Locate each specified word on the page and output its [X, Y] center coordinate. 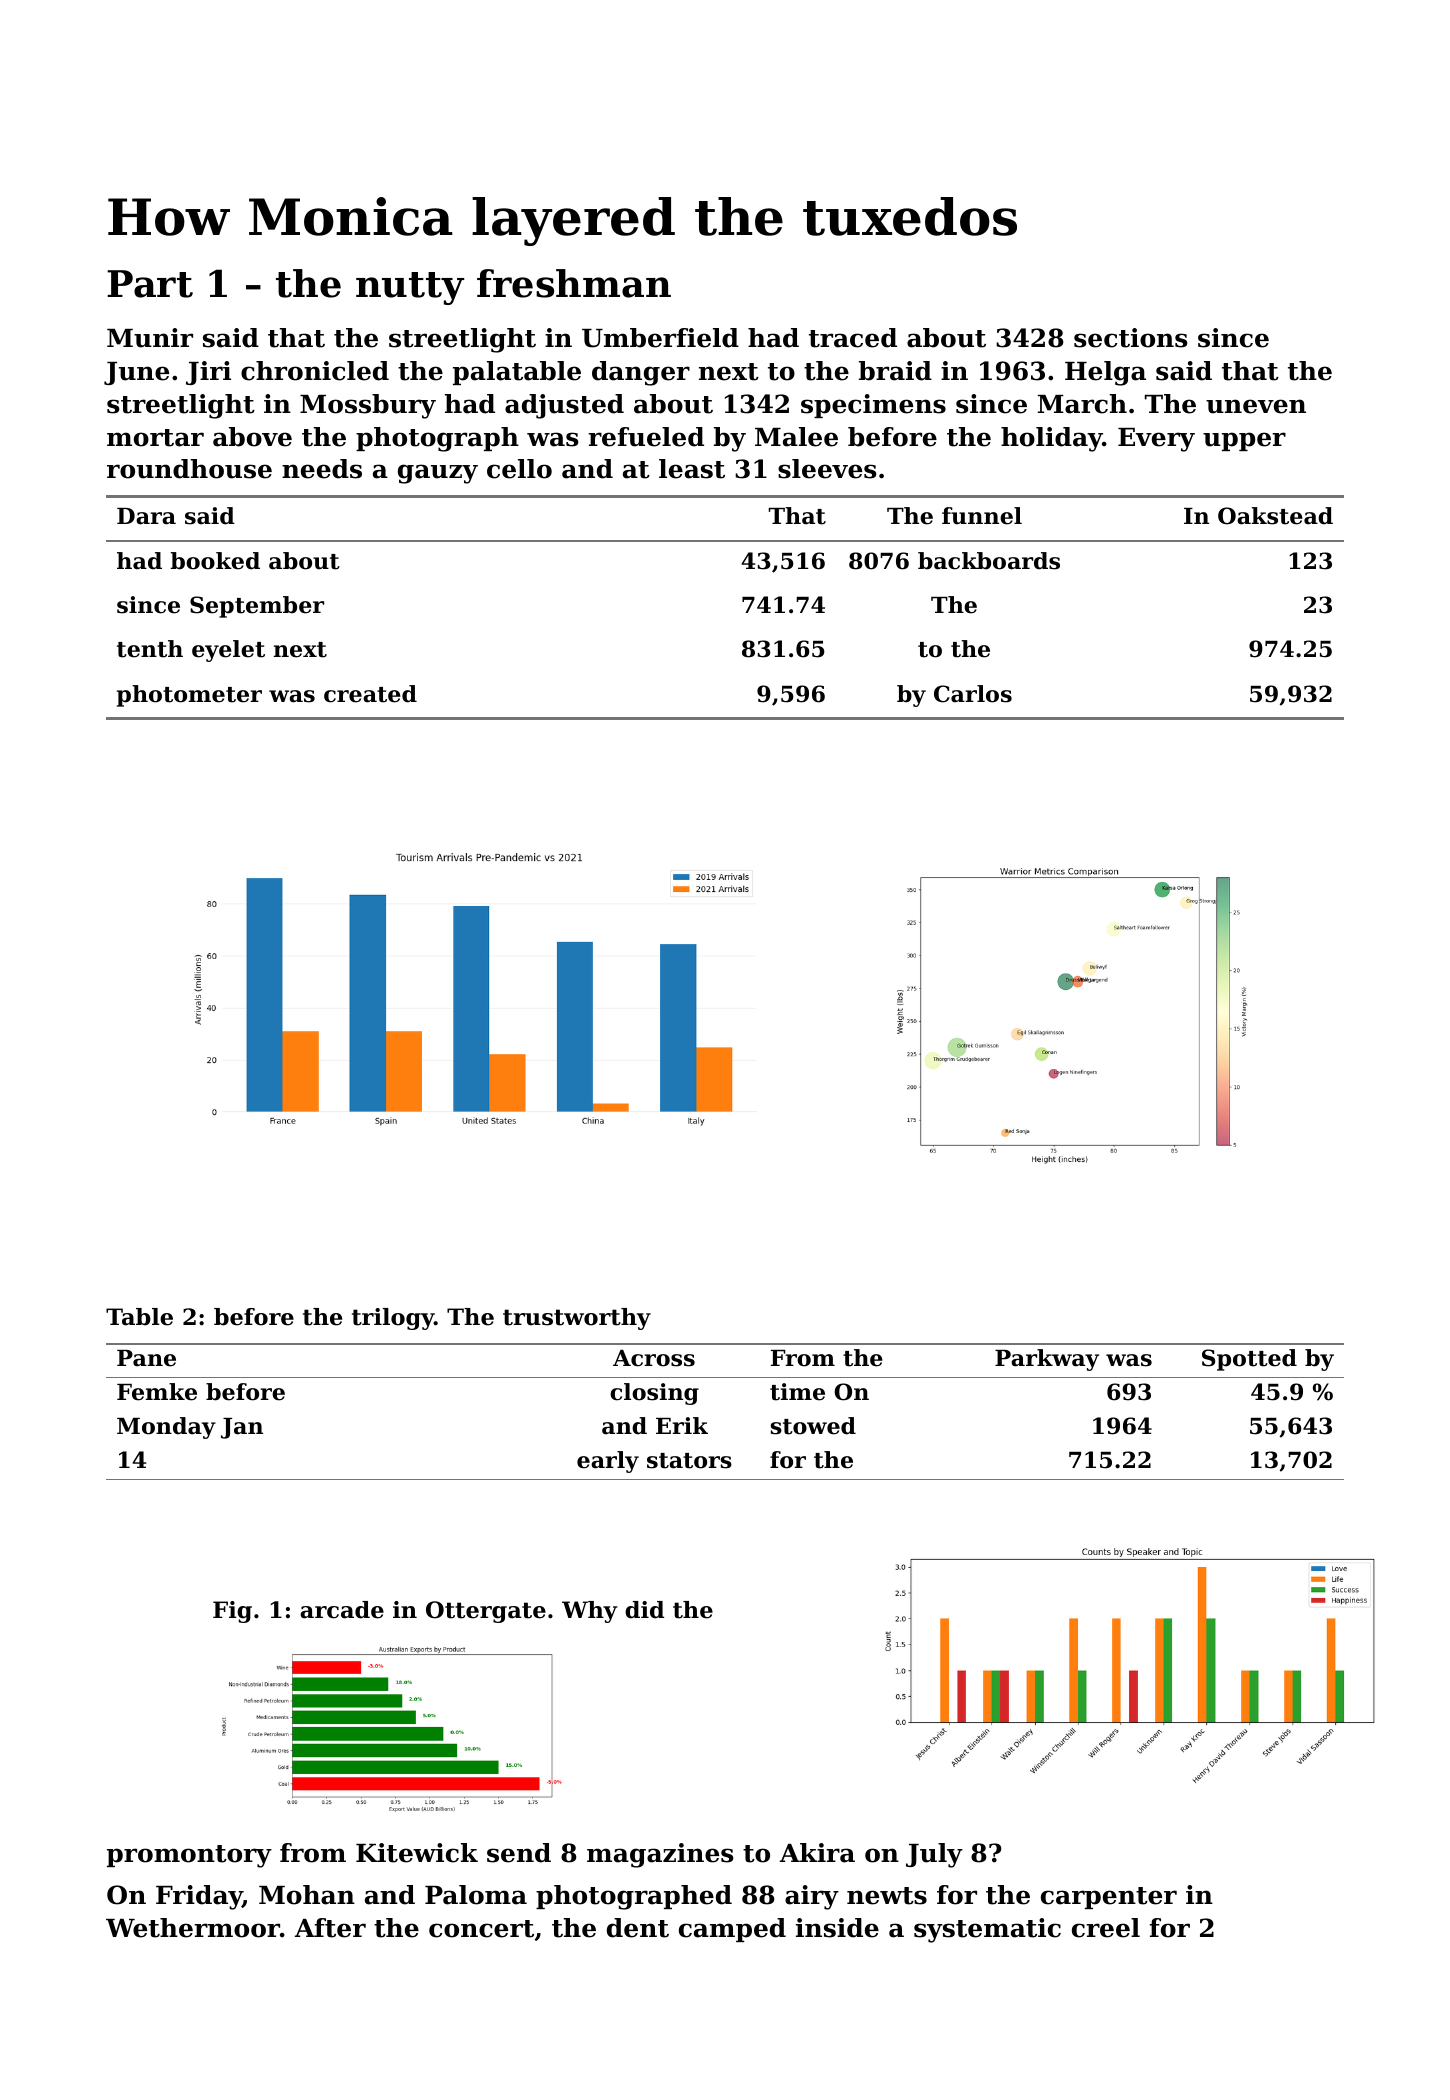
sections [1131, 338]
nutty [410, 288]
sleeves [827, 469]
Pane [146, 1358]
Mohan [307, 1895]
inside [837, 1928]
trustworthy [577, 1319]
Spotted [1249, 1360]
